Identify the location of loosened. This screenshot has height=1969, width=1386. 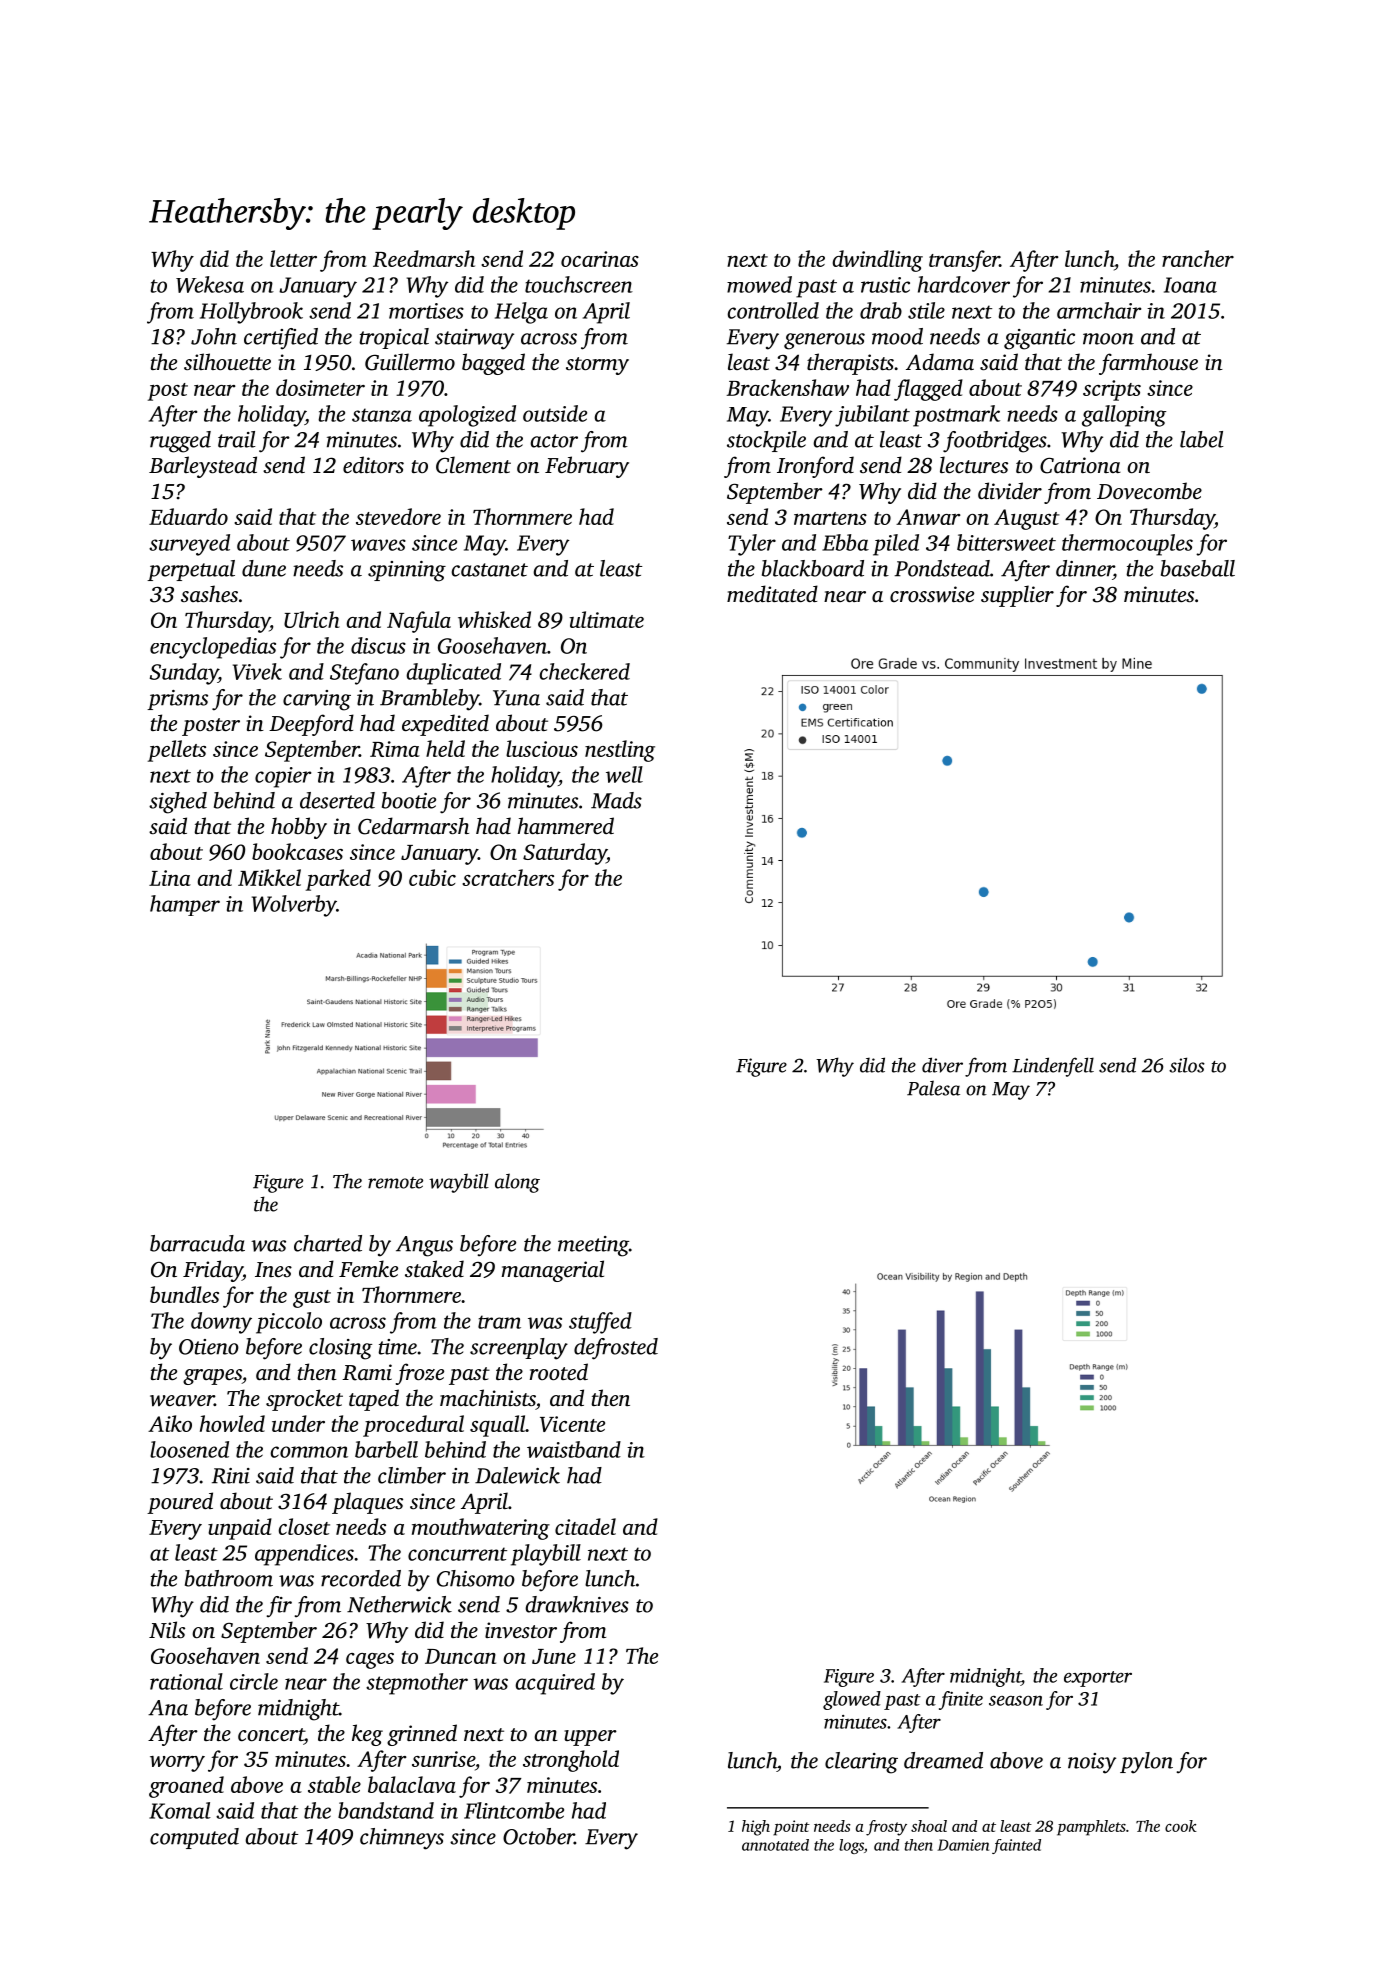
(189, 1449).
